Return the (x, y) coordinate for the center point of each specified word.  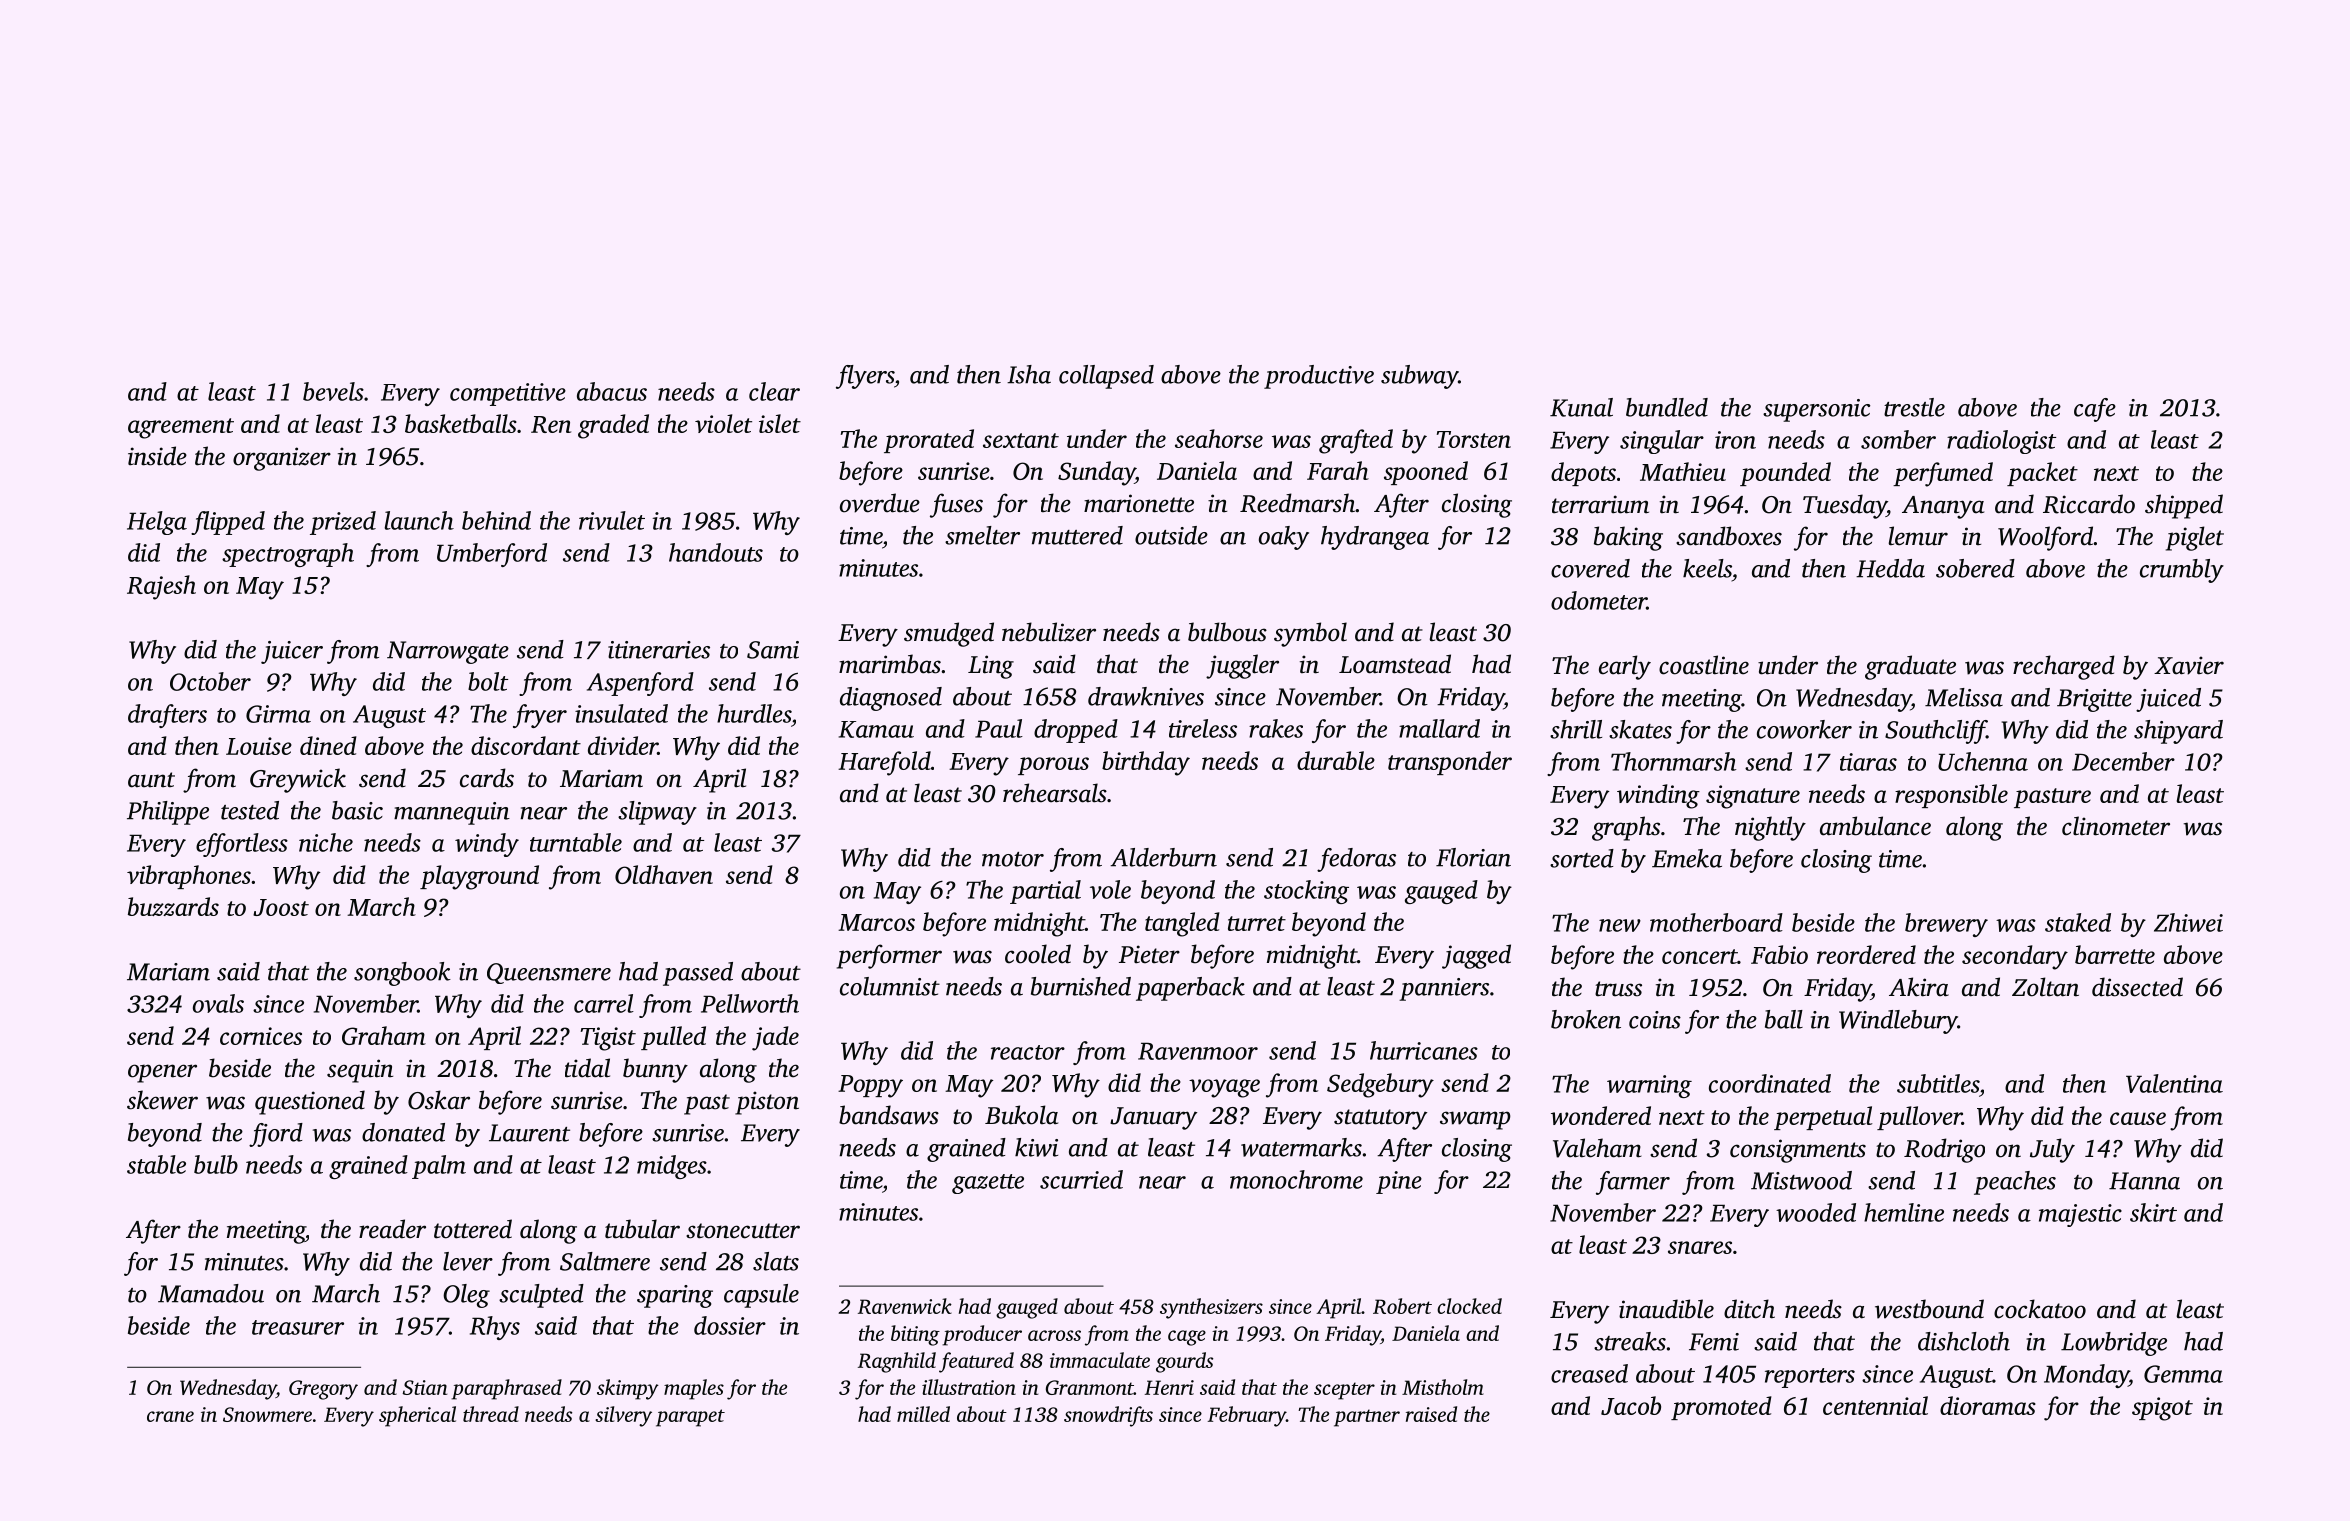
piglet (2195, 538)
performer (889, 956)
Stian (424, 1387)
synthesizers (1211, 1308)
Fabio (1779, 954)
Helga (157, 523)
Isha (1029, 374)
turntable (576, 842)
